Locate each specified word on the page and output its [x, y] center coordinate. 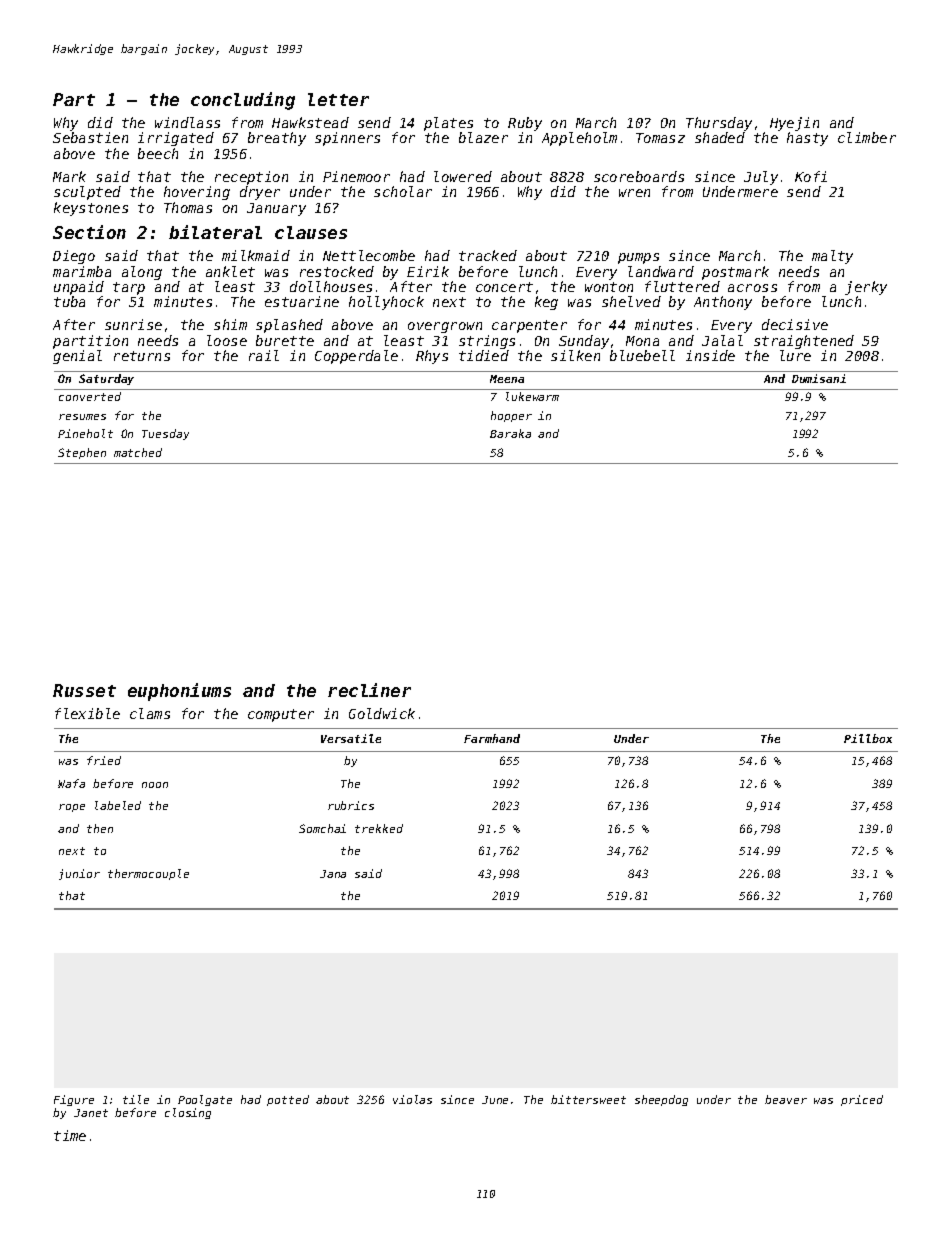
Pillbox [868, 738]
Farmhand [492, 738]
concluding [243, 101]
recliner [369, 690]
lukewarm [532, 396]
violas [412, 1099]
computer [281, 715]
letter [338, 99]
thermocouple [148, 874]
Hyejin [794, 124]
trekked [379, 828]
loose [227, 340]
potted [288, 1100]
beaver [786, 1099]
